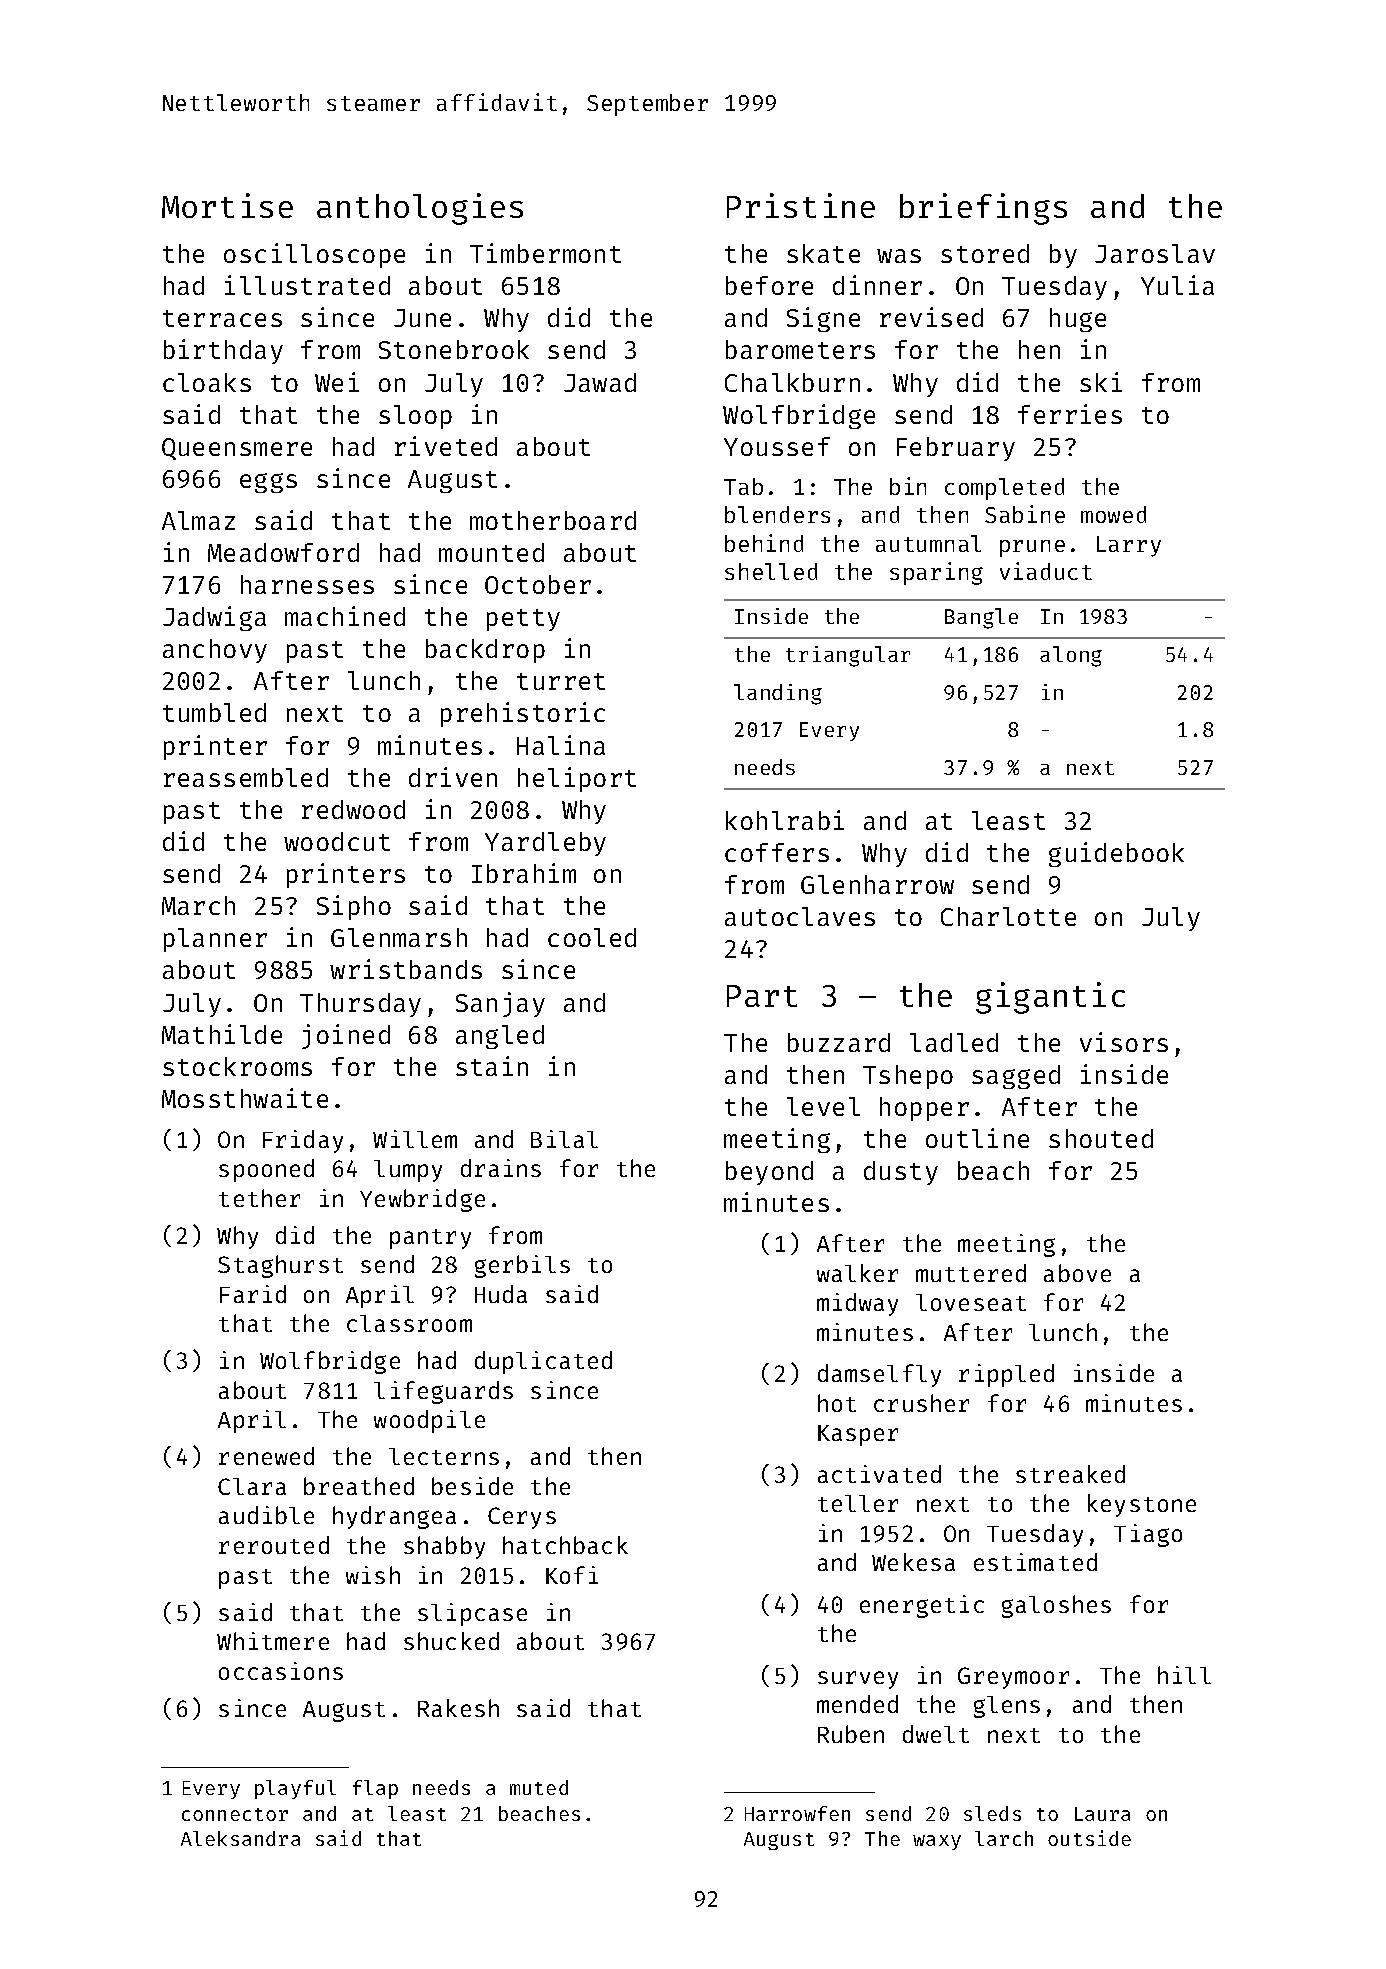 The width and height of the image is (1386, 1969). What do you see at coordinates (921, 1403) in the image?
I see `crusher` at bounding box center [921, 1403].
